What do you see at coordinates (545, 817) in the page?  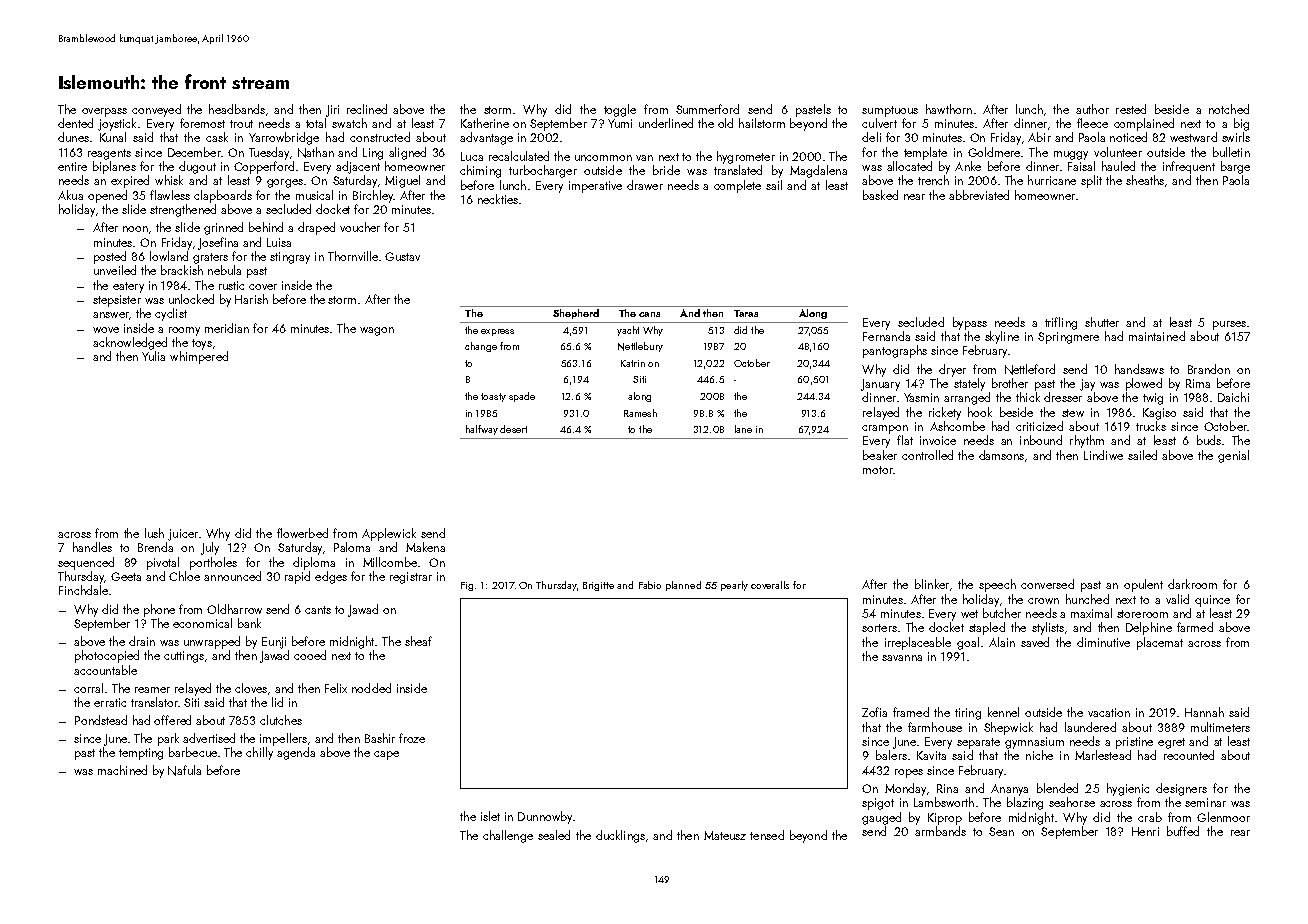 I see `Dunnowby` at bounding box center [545, 817].
